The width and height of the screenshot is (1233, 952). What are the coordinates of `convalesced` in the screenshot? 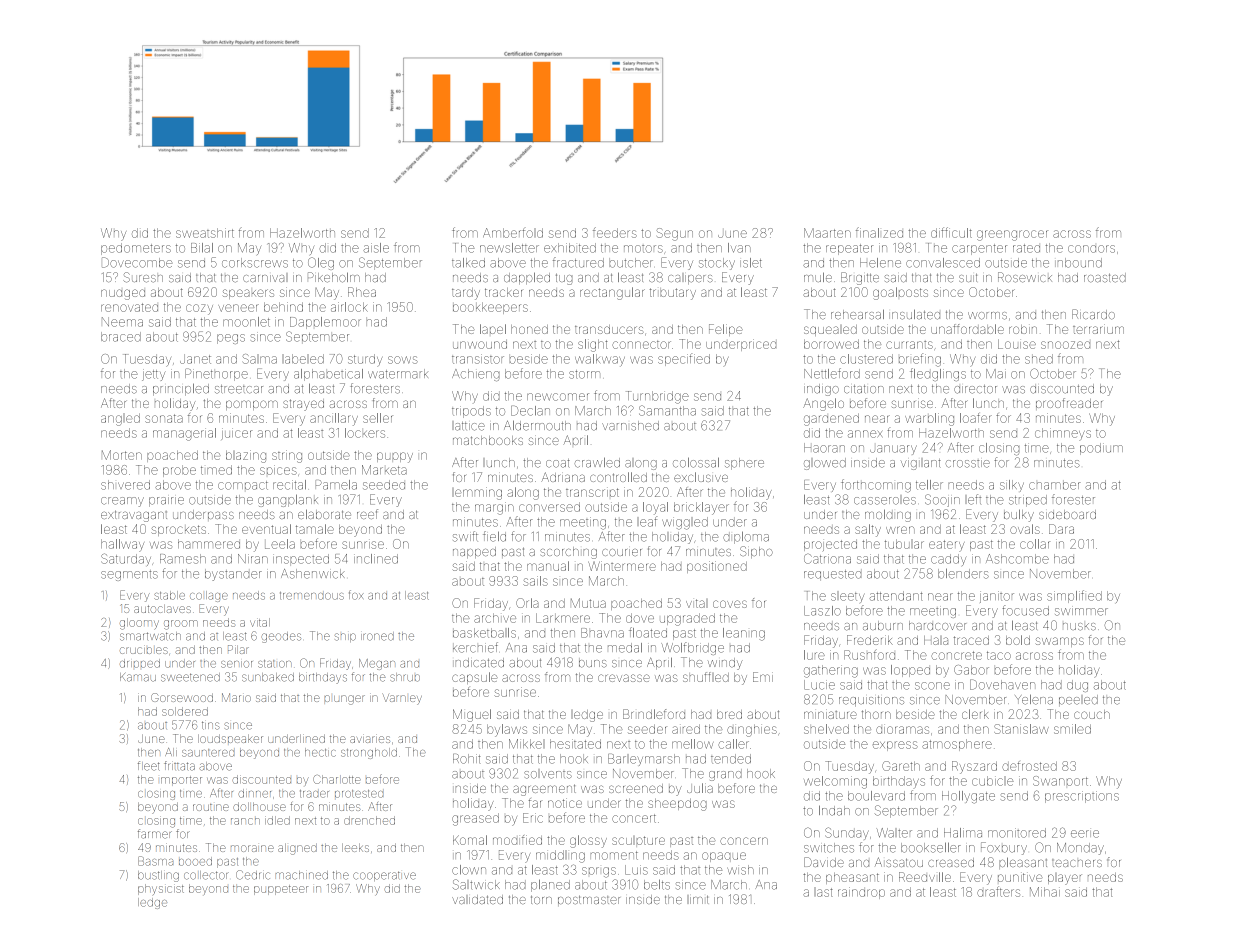 It's located at (943, 263).
